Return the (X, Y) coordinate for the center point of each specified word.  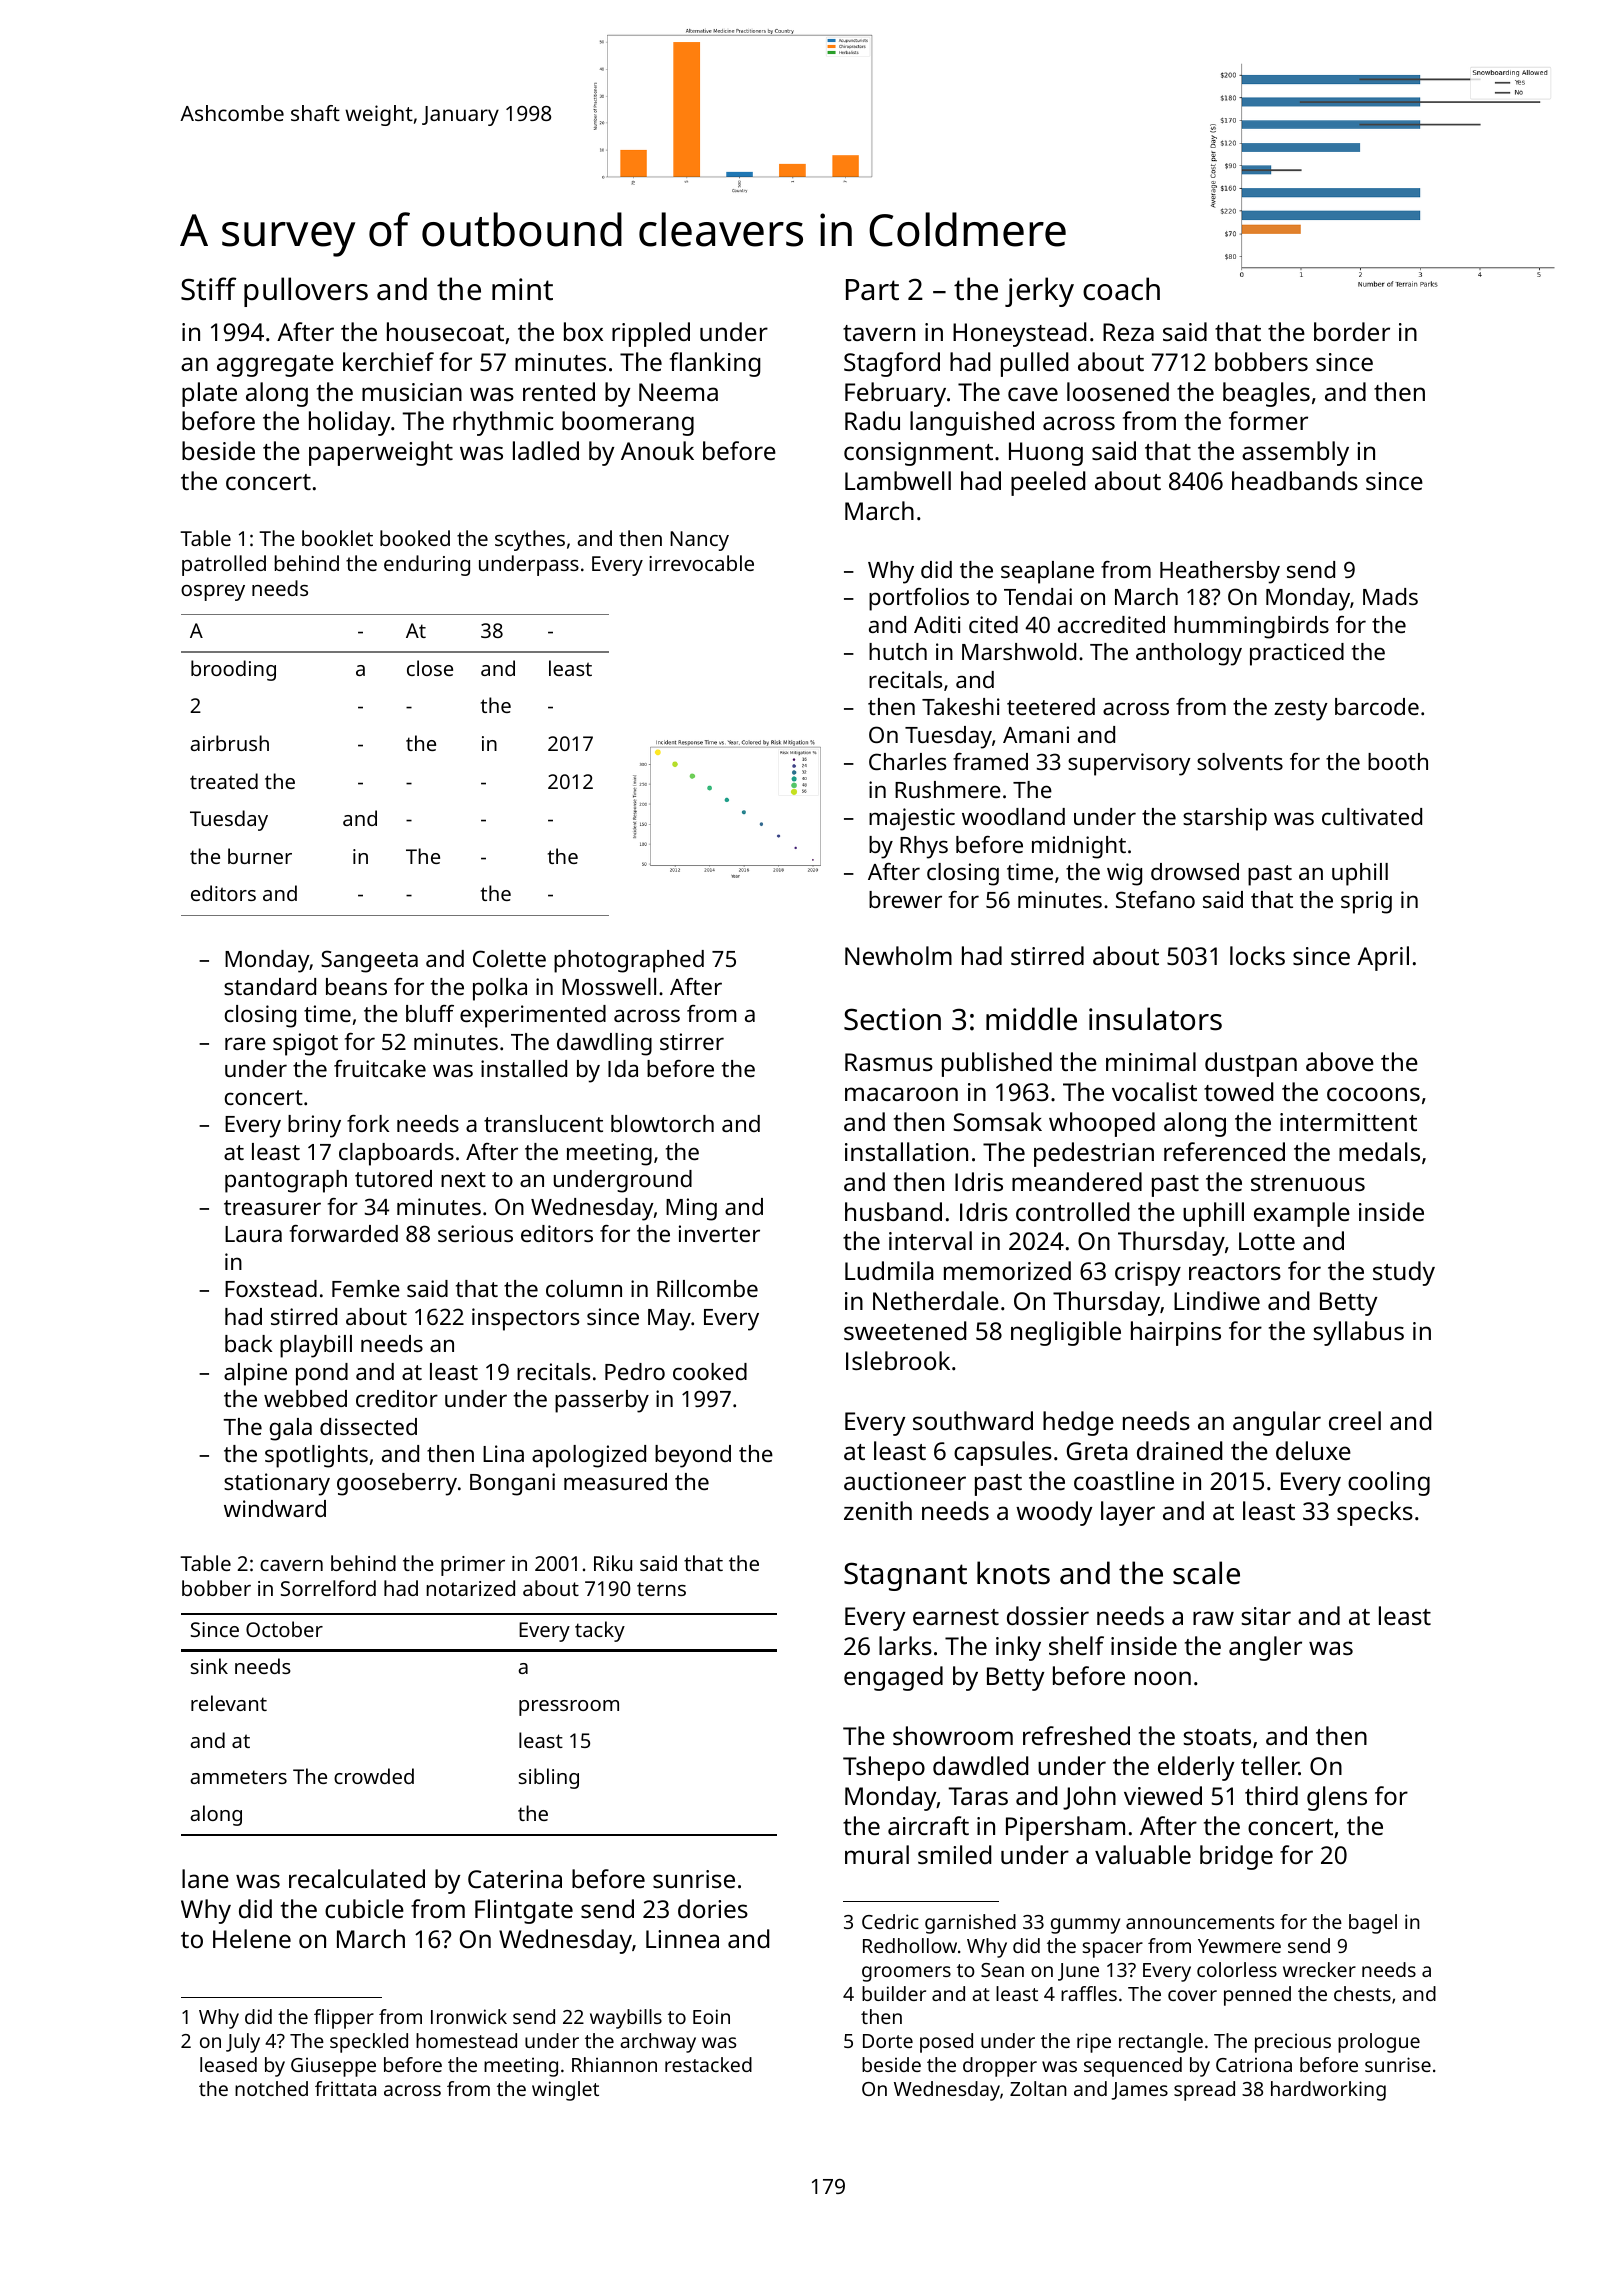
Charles (907, 761)
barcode (1377, 706)
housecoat (445, 331)
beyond (693, 1456)
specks (1375, 1513)
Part (872, 290)
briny (314, 1126)
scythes (530, 540)
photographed (629, 961)
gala (291, 1429)
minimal (1151, 1061)
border (1352, 331)
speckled (369, 2043)
